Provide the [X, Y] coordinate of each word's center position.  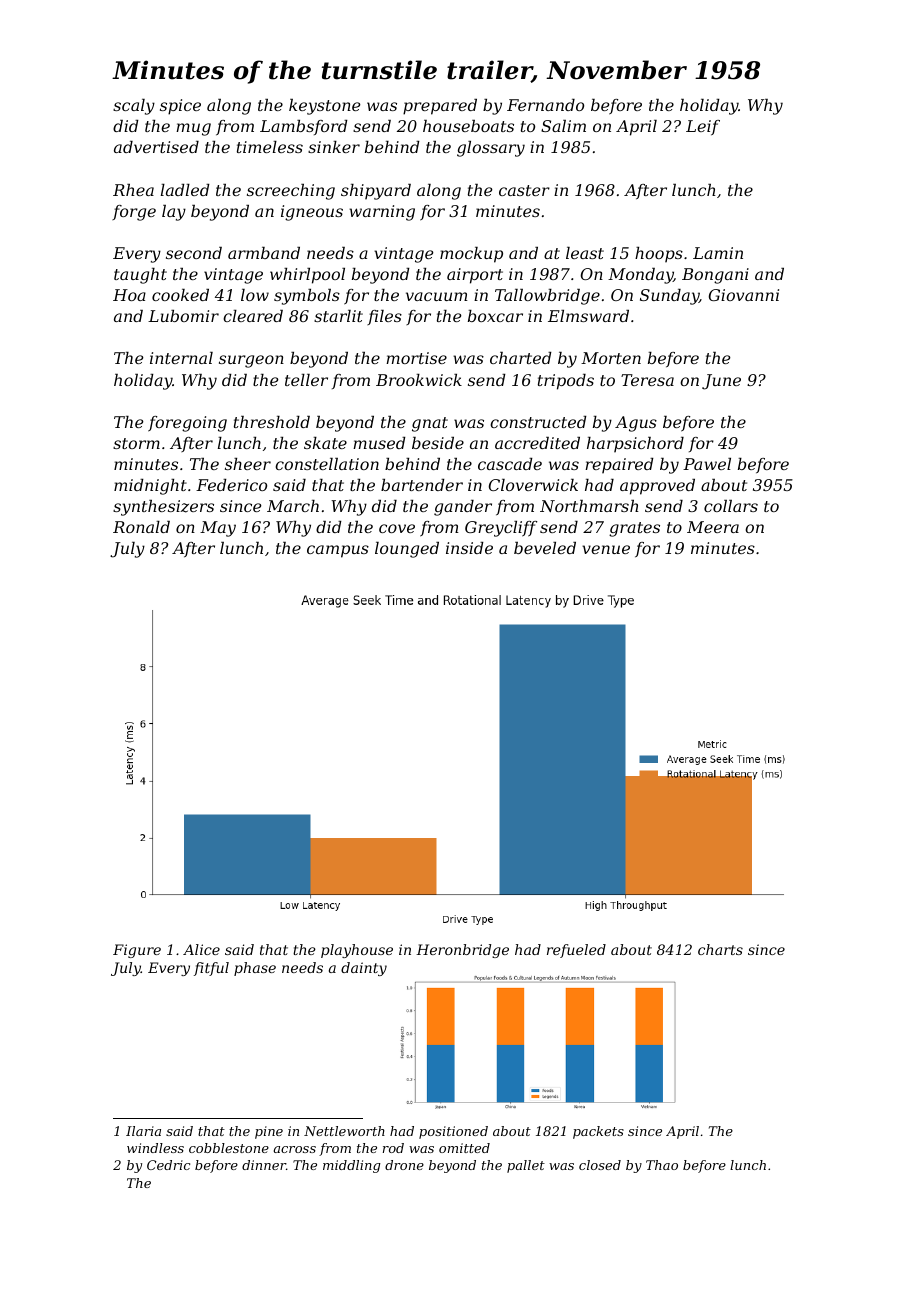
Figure [137, 951]
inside [469, 548]
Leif [703, 127]
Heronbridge [462, 951]
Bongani [715, 276]
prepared [440, 107]
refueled [576, 951]
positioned [453, 1132]
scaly [134, 107]
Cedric [168, 1165]
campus [338, 551]
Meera [713, 527]
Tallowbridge [547, 297]
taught [140, 276]
